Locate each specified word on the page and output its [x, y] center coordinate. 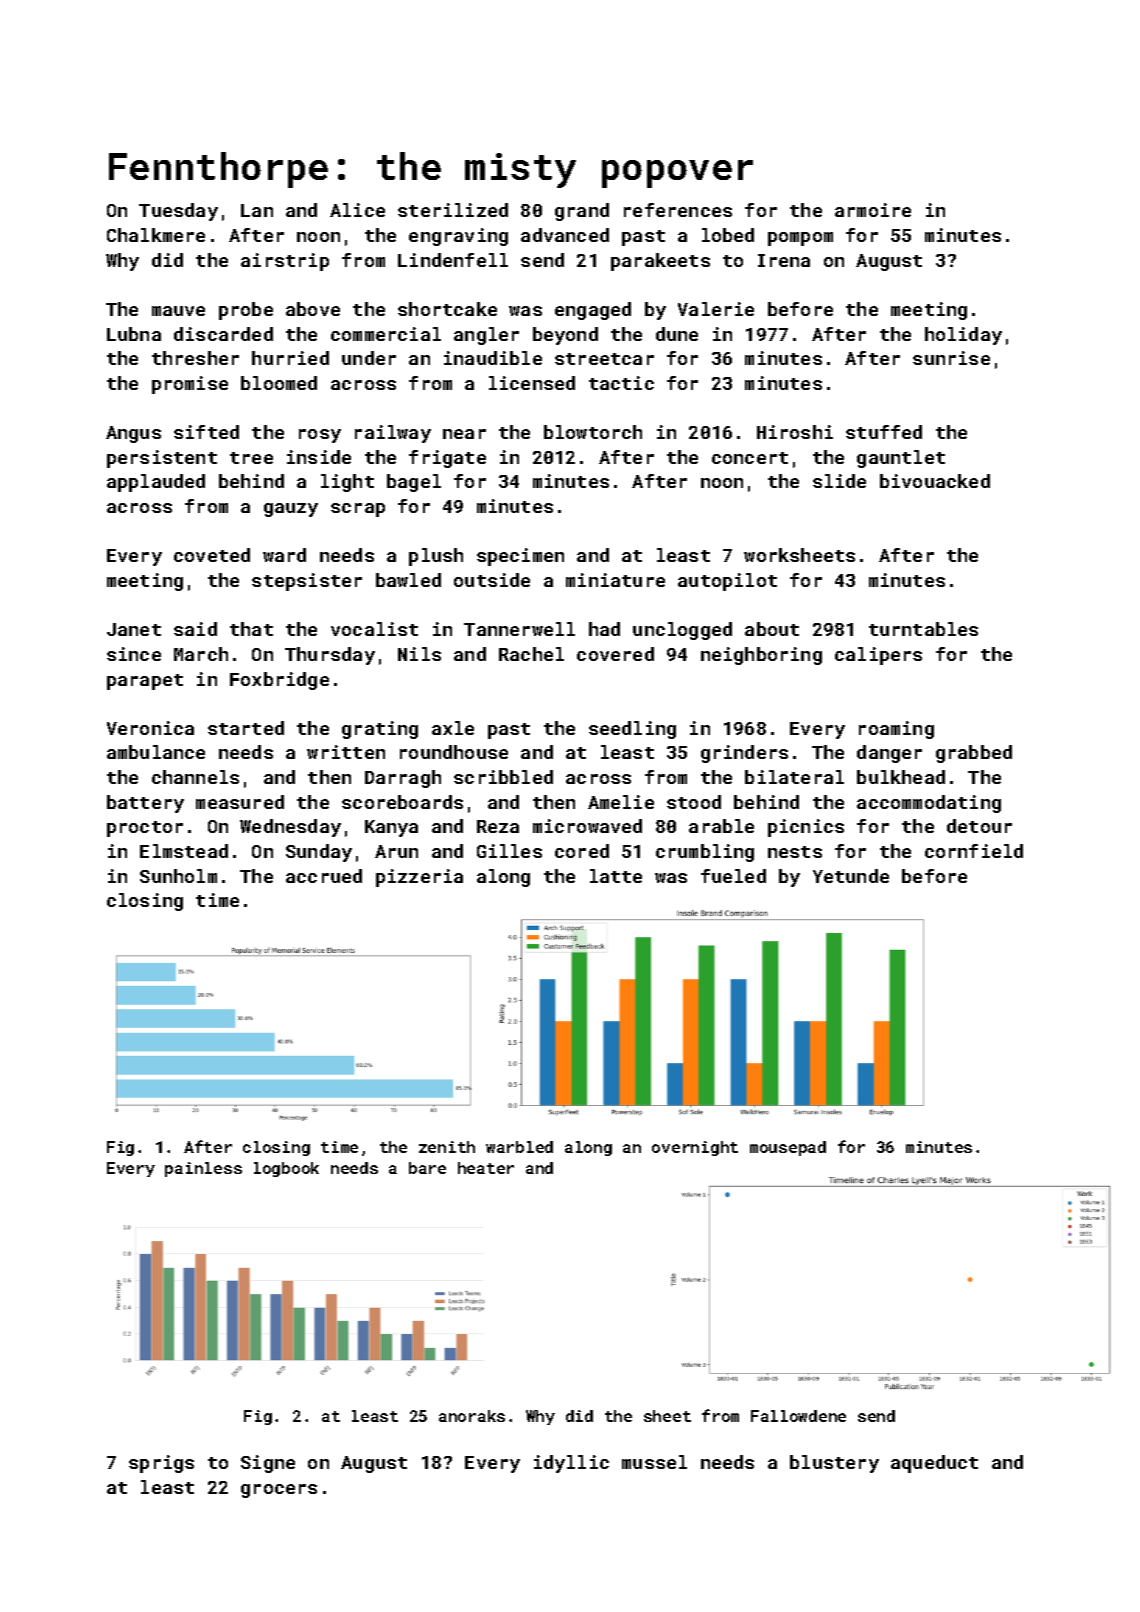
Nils [419, 654]
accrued [324, 876]
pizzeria [419, 878]
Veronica [150, 728]
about [772, 629]
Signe [268, 1464]
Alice [357, 210]
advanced [565, 235]
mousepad [788, 1148]
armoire [873, 210]
